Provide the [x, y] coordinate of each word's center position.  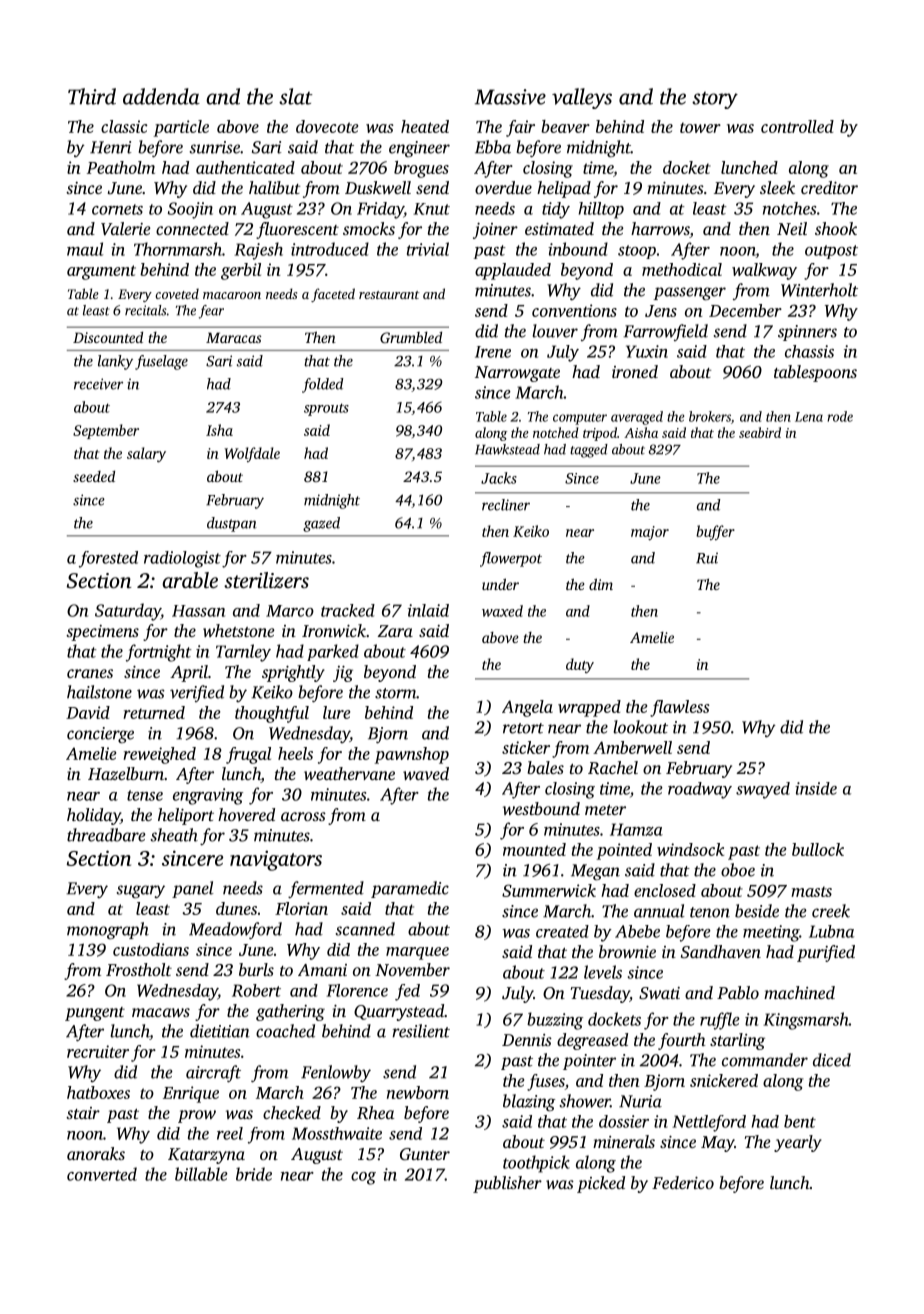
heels [295, 753]
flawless [680, 708]
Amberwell [632, 747]
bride [254, 1174]
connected [192, 228]
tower [700, 127]
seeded [94, 476]
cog [363, 1178]
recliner [506, 505]
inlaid [428, 610]
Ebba [493, 147]
